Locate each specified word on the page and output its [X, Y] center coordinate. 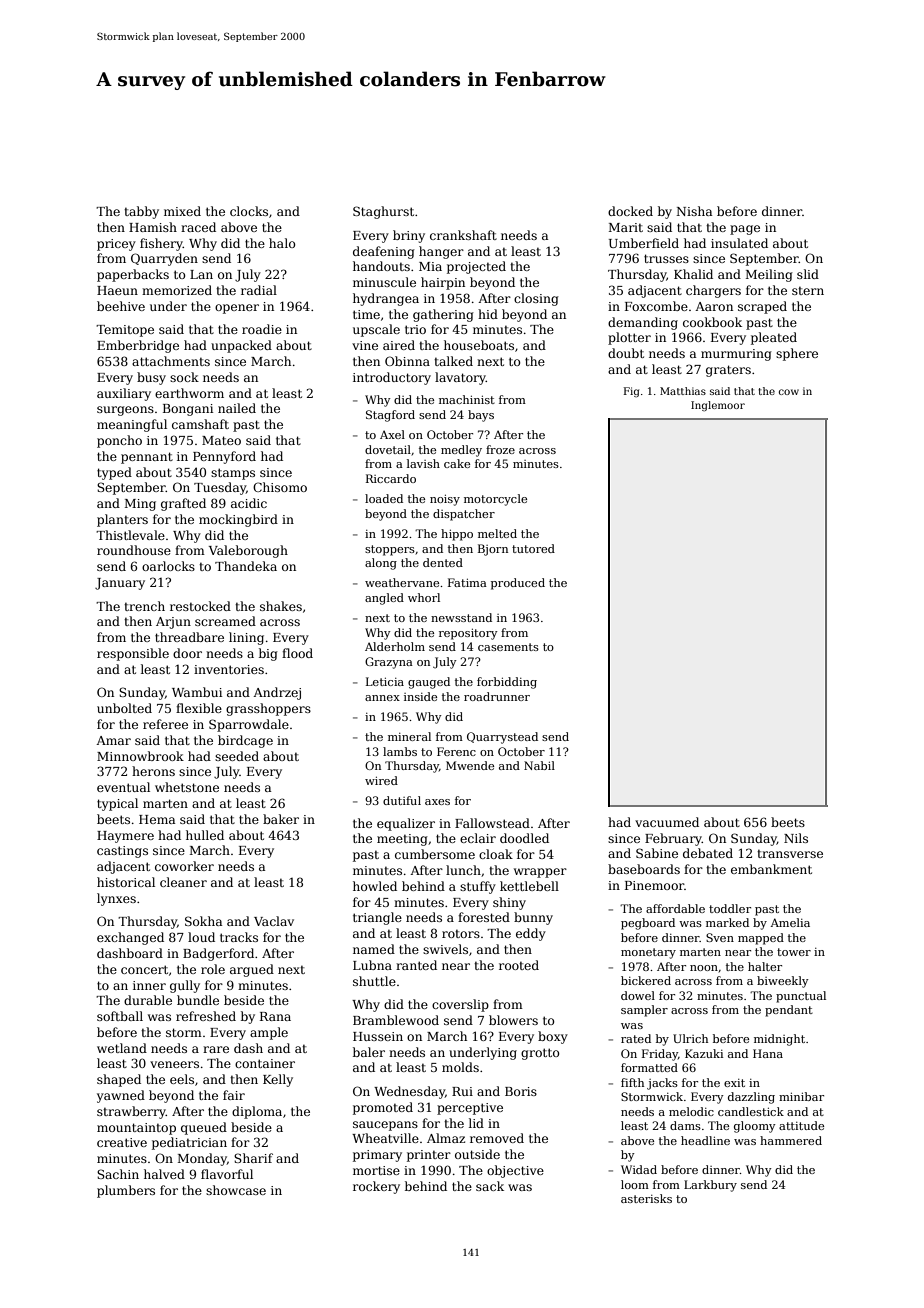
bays [481, 416]
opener [237, 309]
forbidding [507, 683]
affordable [675, 908]
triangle [377, 918]
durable [148, 1000]
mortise [376, 1170]
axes [437, 802]
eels [182, 1079]
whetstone [187, 787]
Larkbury [710, 1186]
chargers [713, 291]
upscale [376, 330]
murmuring [736, 355]
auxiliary [124, 394]
